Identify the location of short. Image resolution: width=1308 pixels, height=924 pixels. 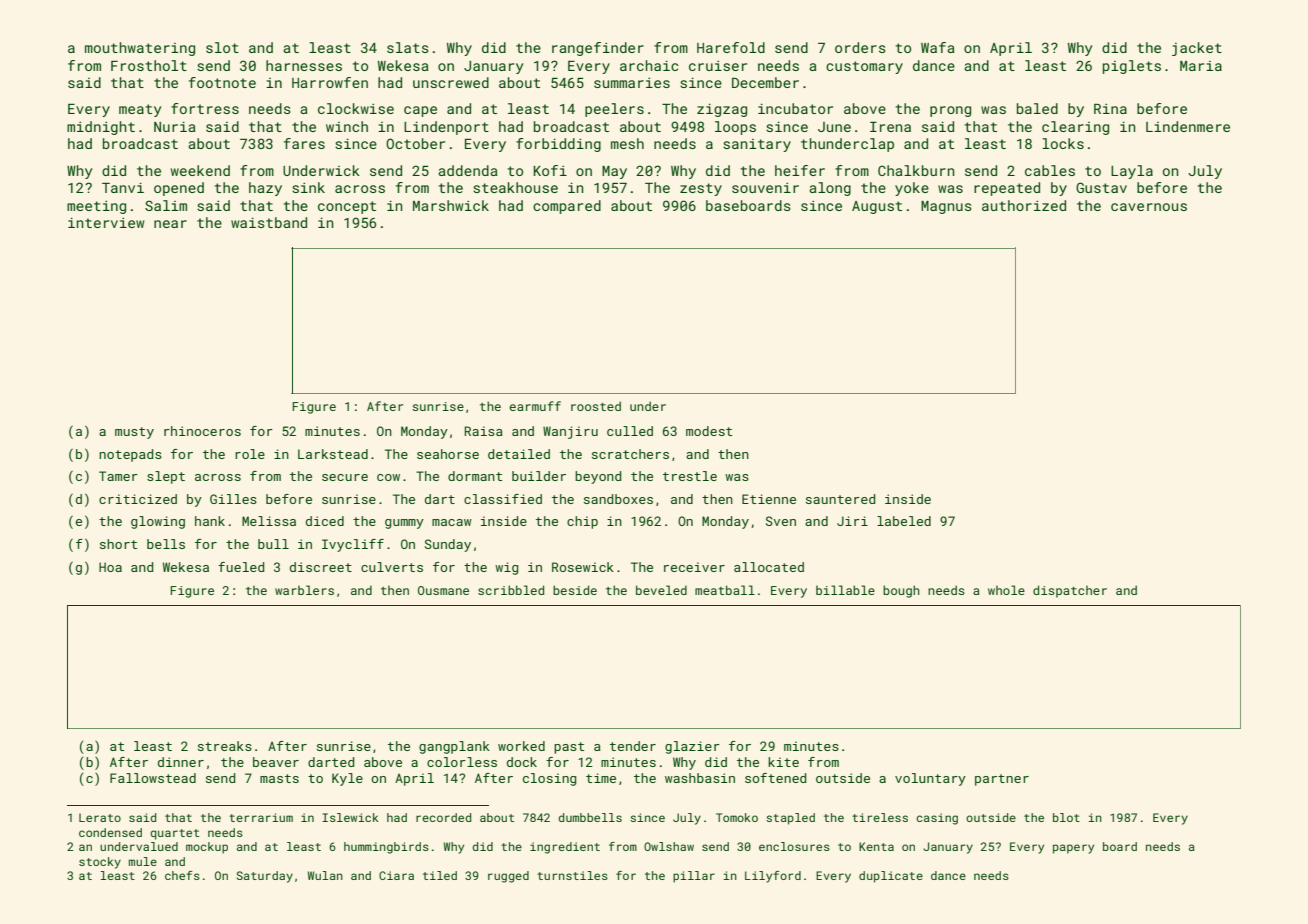
(118, 544).
